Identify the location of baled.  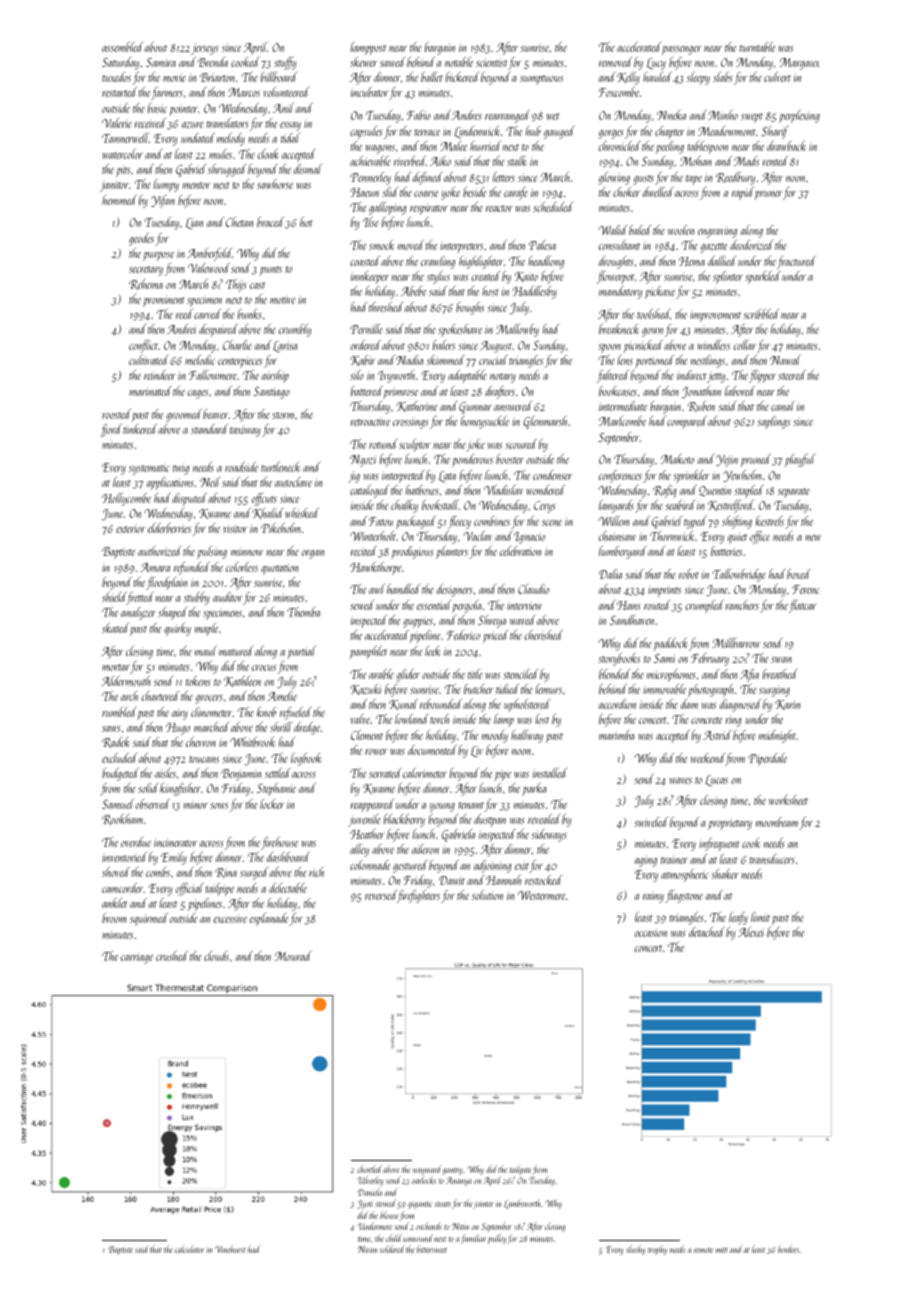
(640, 230).
